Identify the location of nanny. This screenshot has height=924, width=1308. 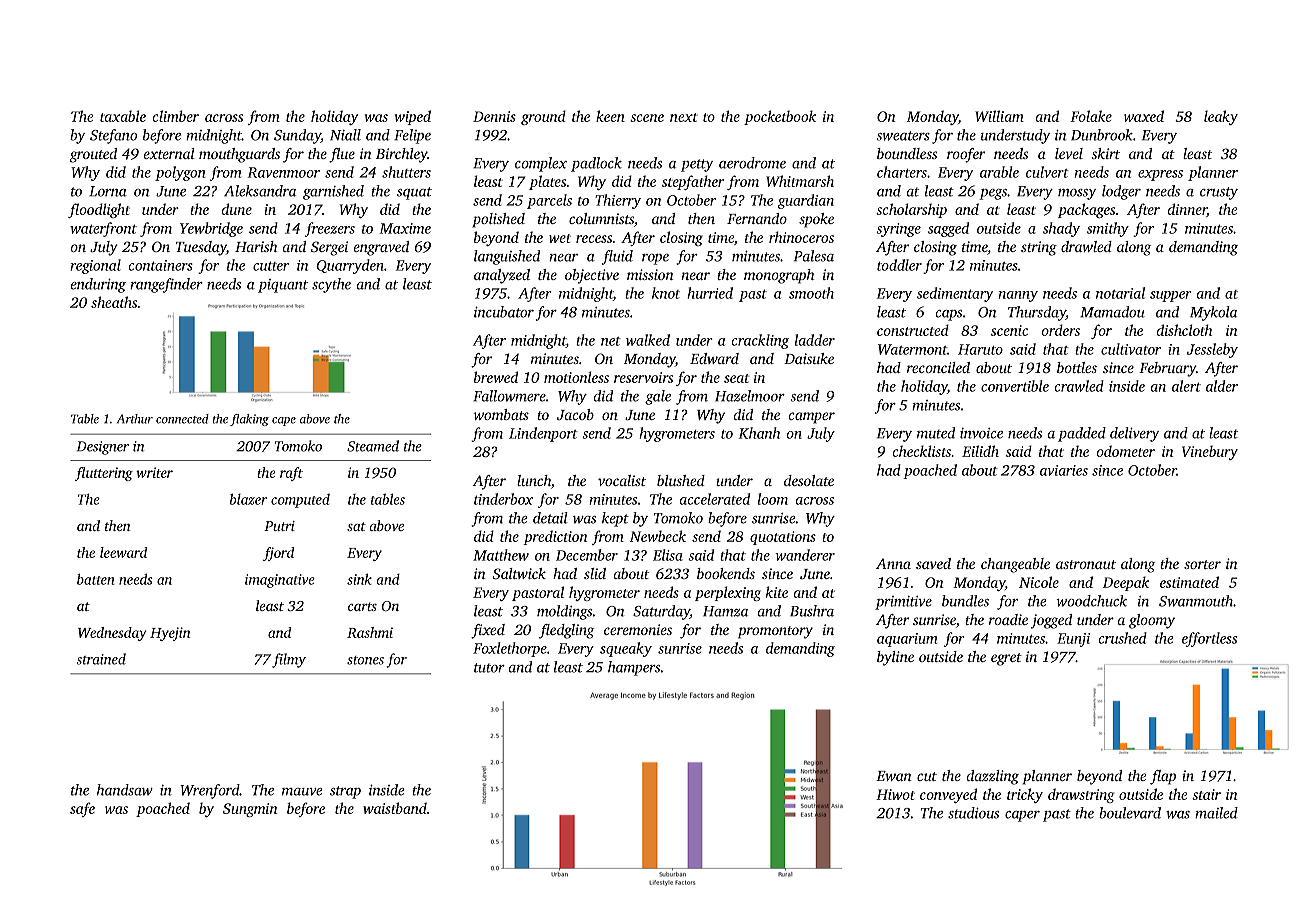
(1018, 296).
